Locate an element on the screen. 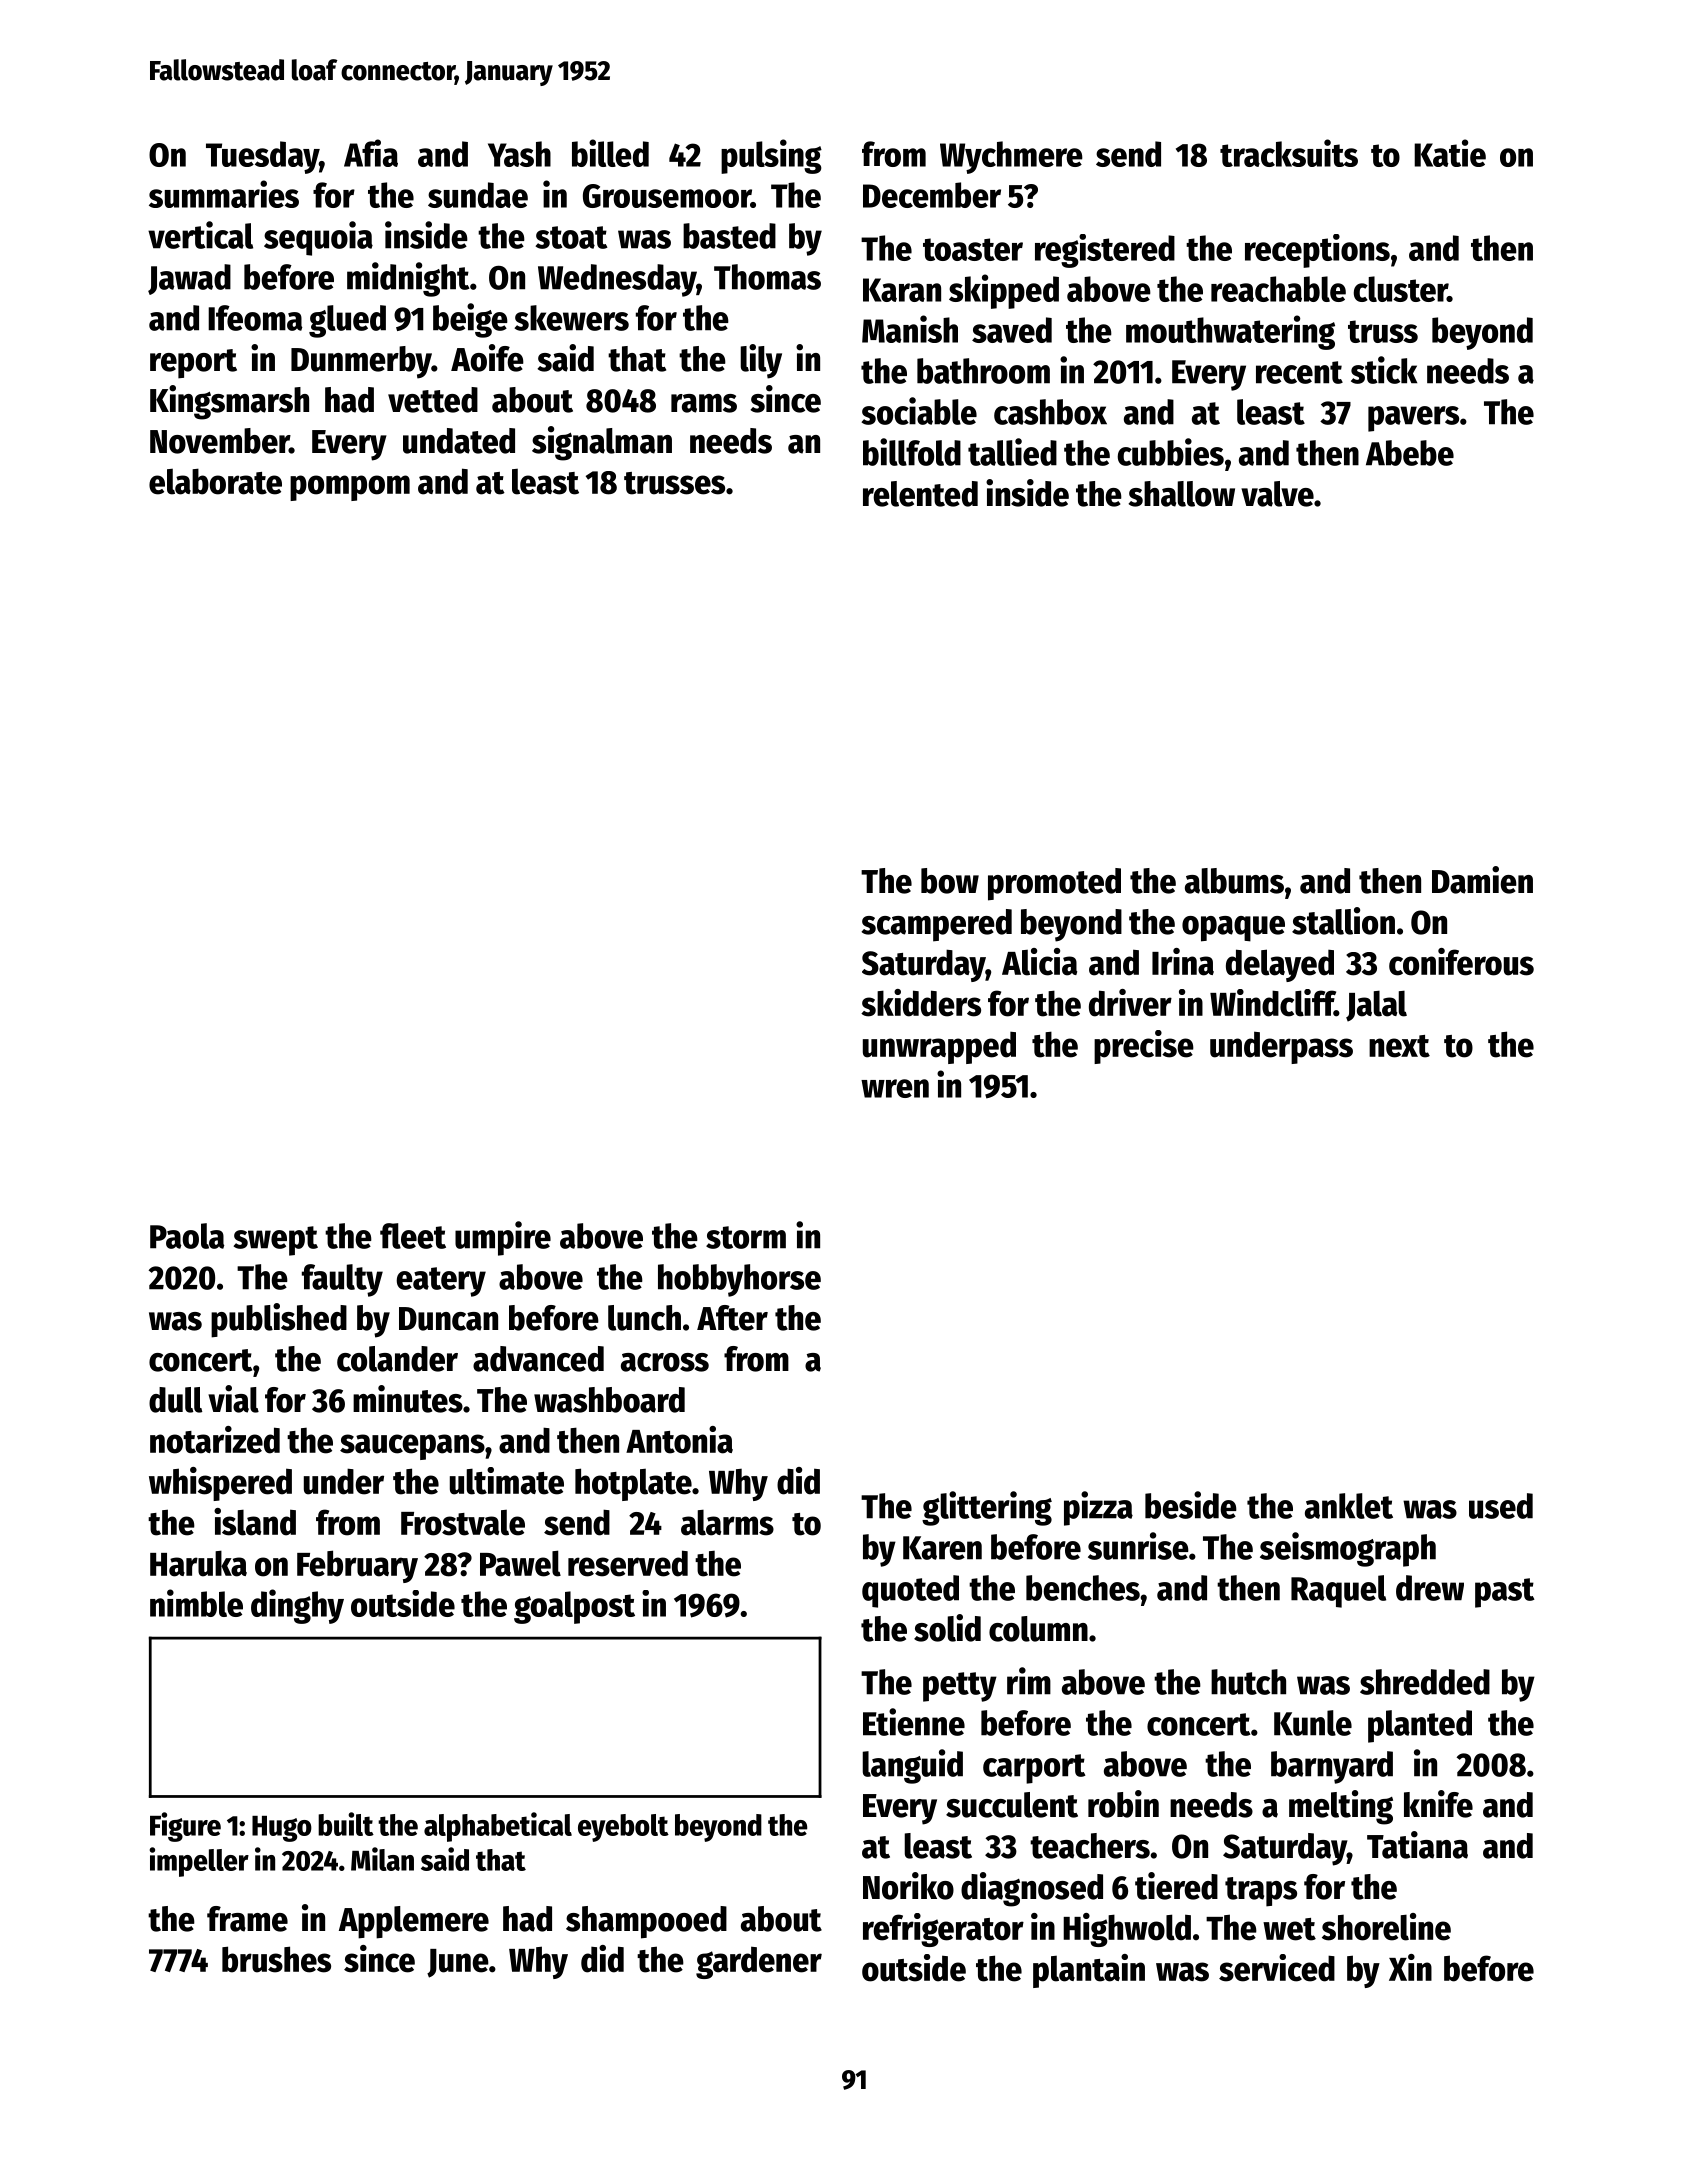 The image size is (1683, 2178). goalpost is located at coordinates (574, 1607).
